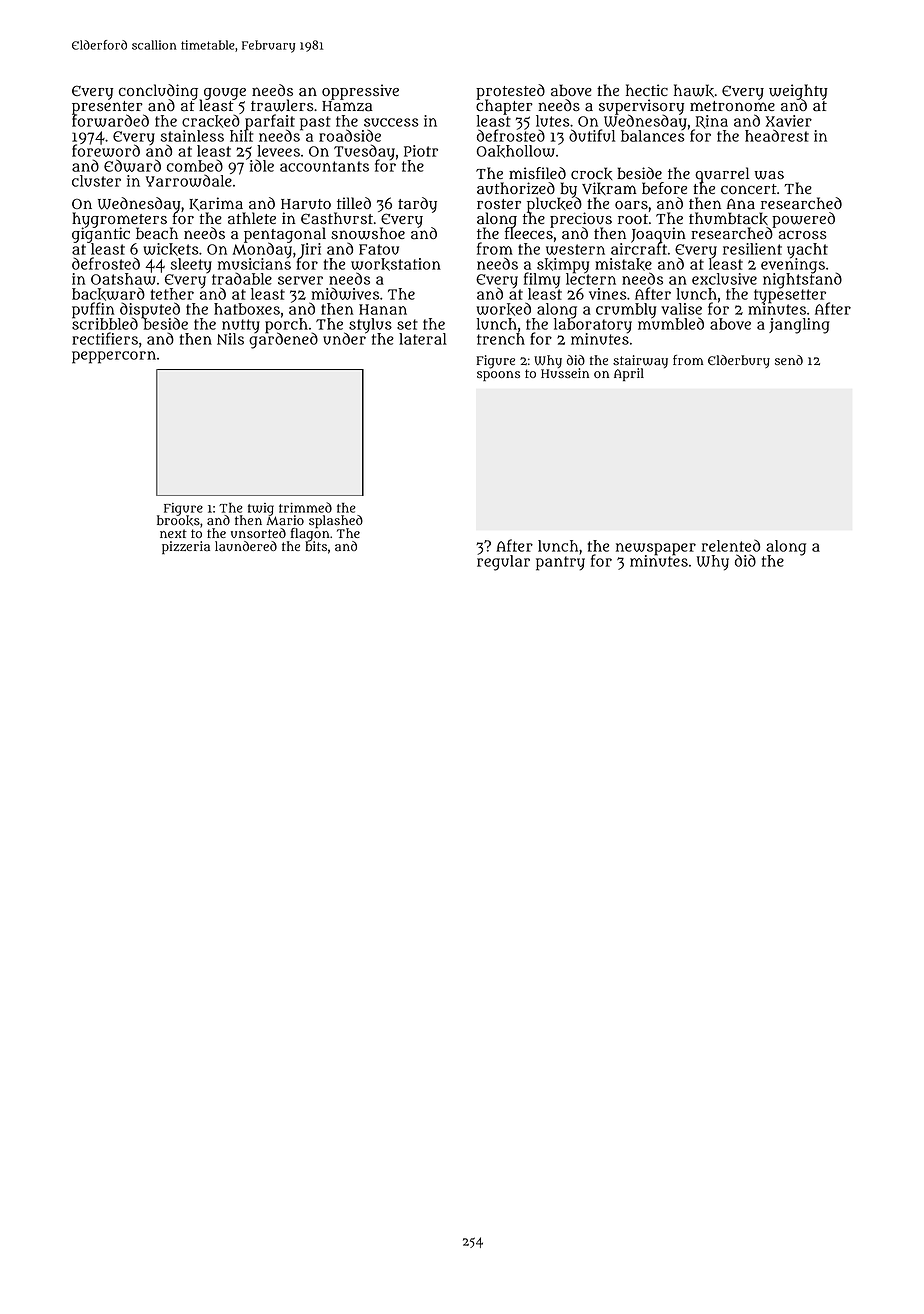  I want to click on yacht, so click(807, 250).
